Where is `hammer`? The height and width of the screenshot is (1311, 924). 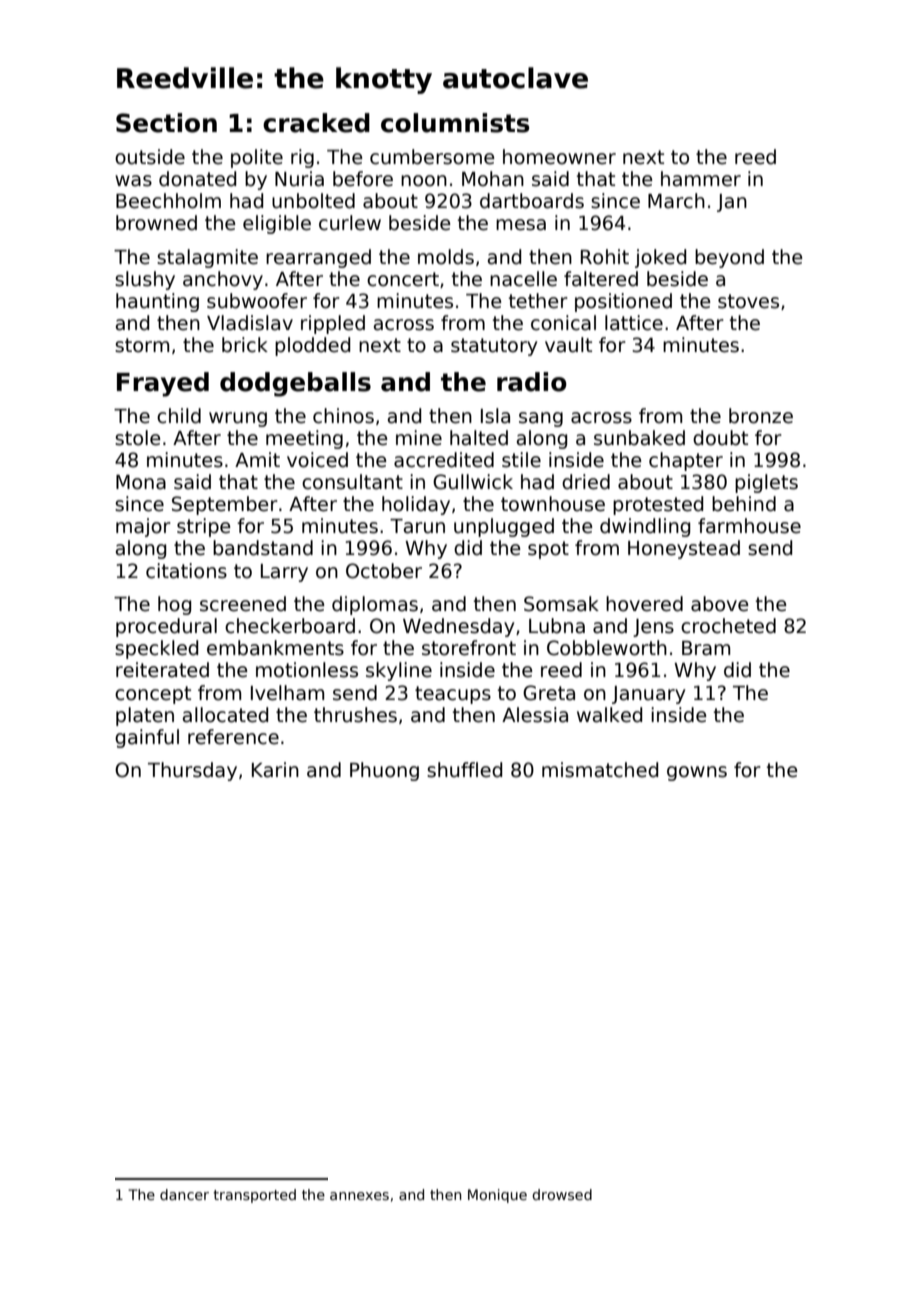
hammer is located at coordinates (701, 179).
